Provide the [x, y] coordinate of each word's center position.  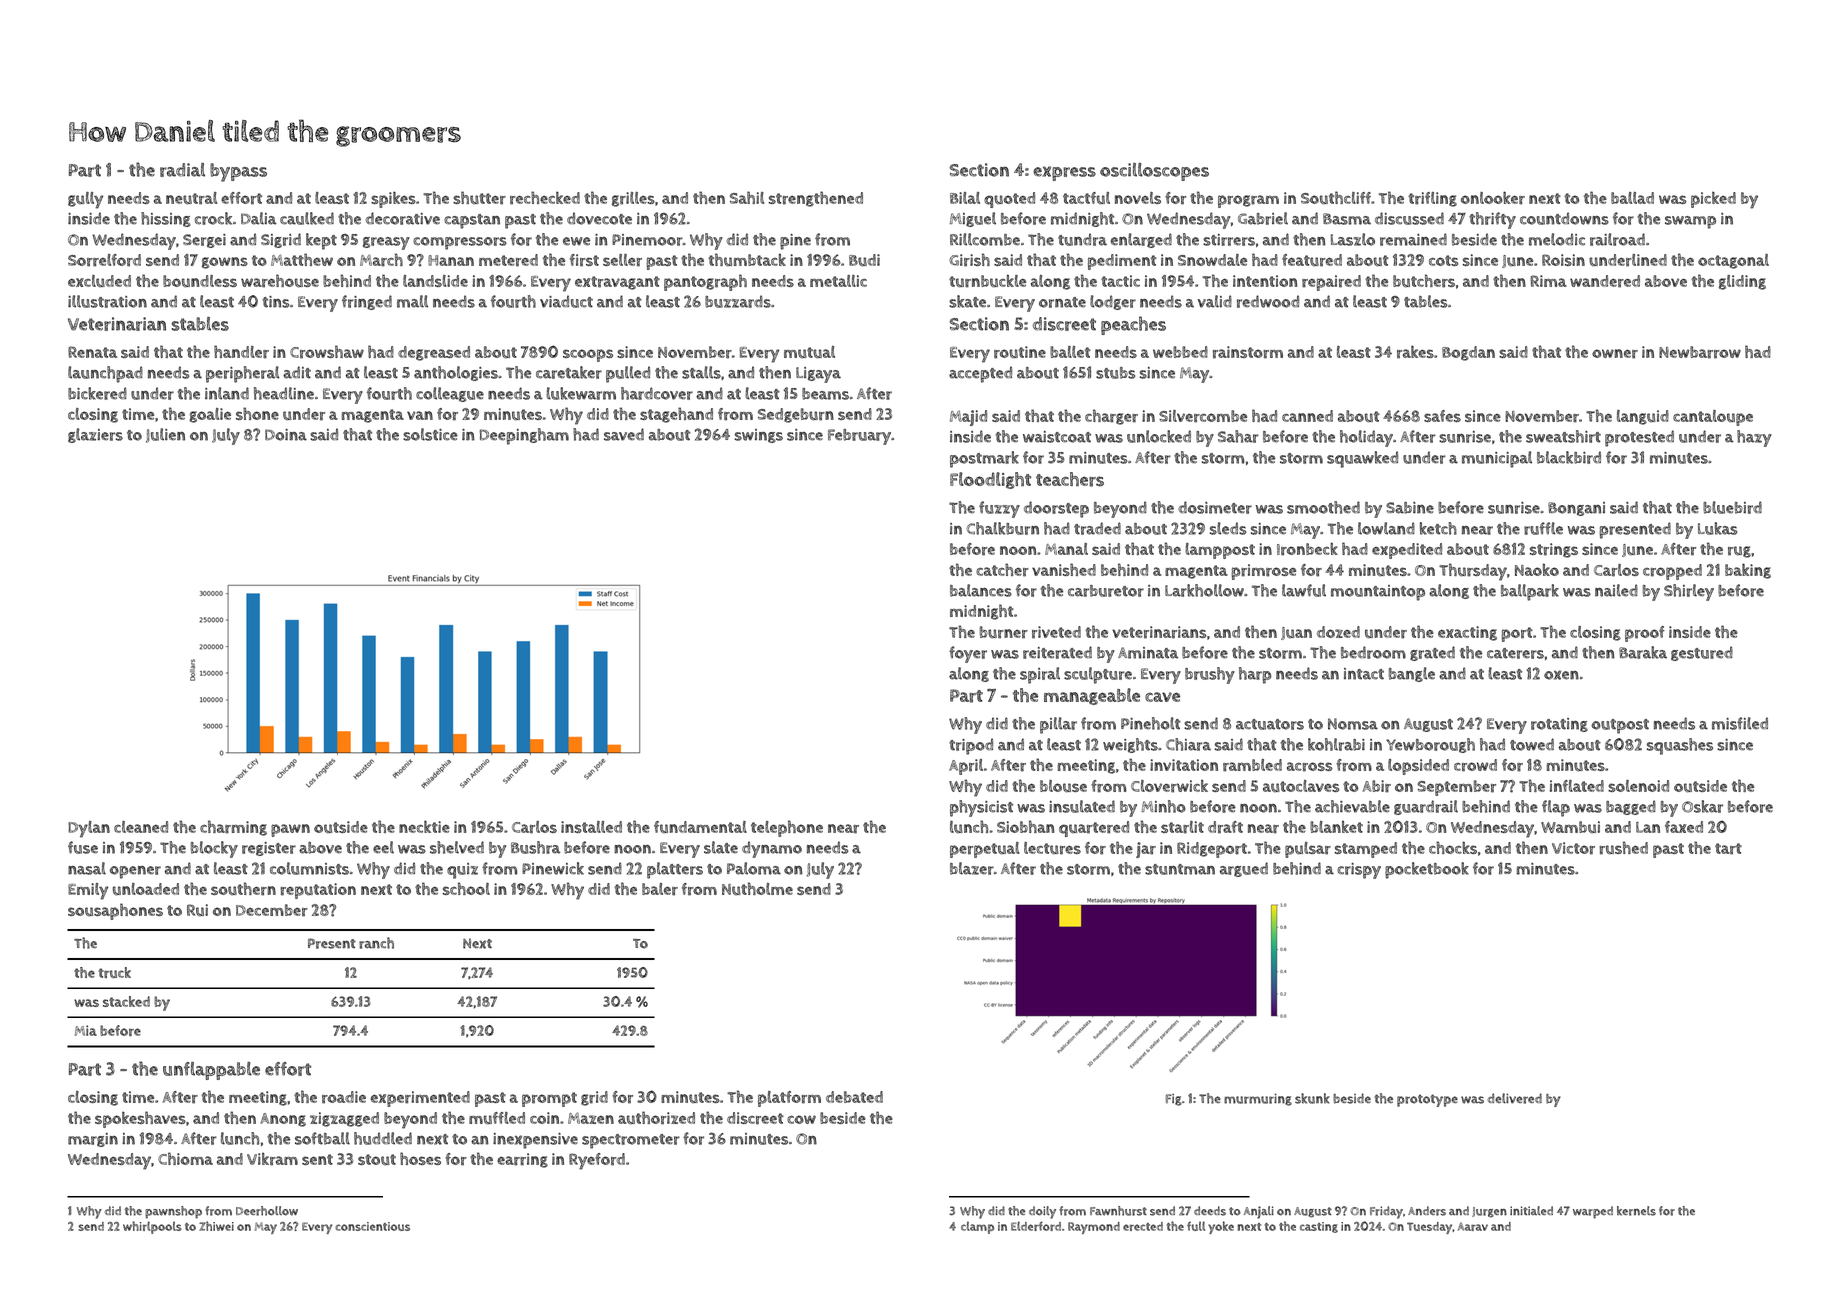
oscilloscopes [1154, 172]
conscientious [372, 1226]
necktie [424, 826]
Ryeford [597, 1161]
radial [182, 170]
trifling [1432, 199]
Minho [1163, 806]
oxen [1561, 675]
